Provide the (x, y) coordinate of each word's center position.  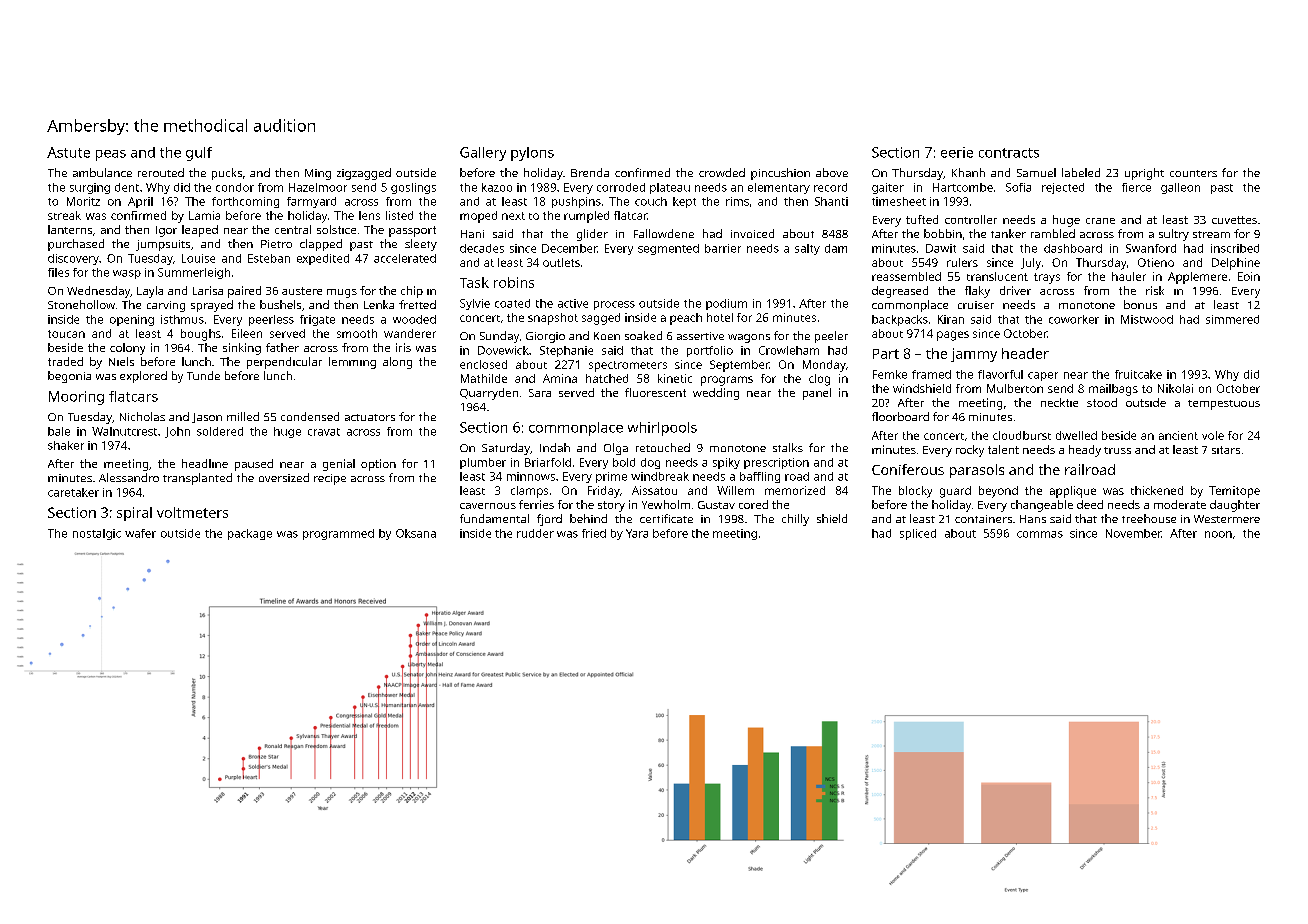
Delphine (1236, 264)
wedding (716, 394)
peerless (271, 320)
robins (514, 282)
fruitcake (1138, 374)
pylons (532, 154)
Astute (68, 152)
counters (1193, 173)
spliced (918, 534)
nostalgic (97, 534)
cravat (324, 432)
